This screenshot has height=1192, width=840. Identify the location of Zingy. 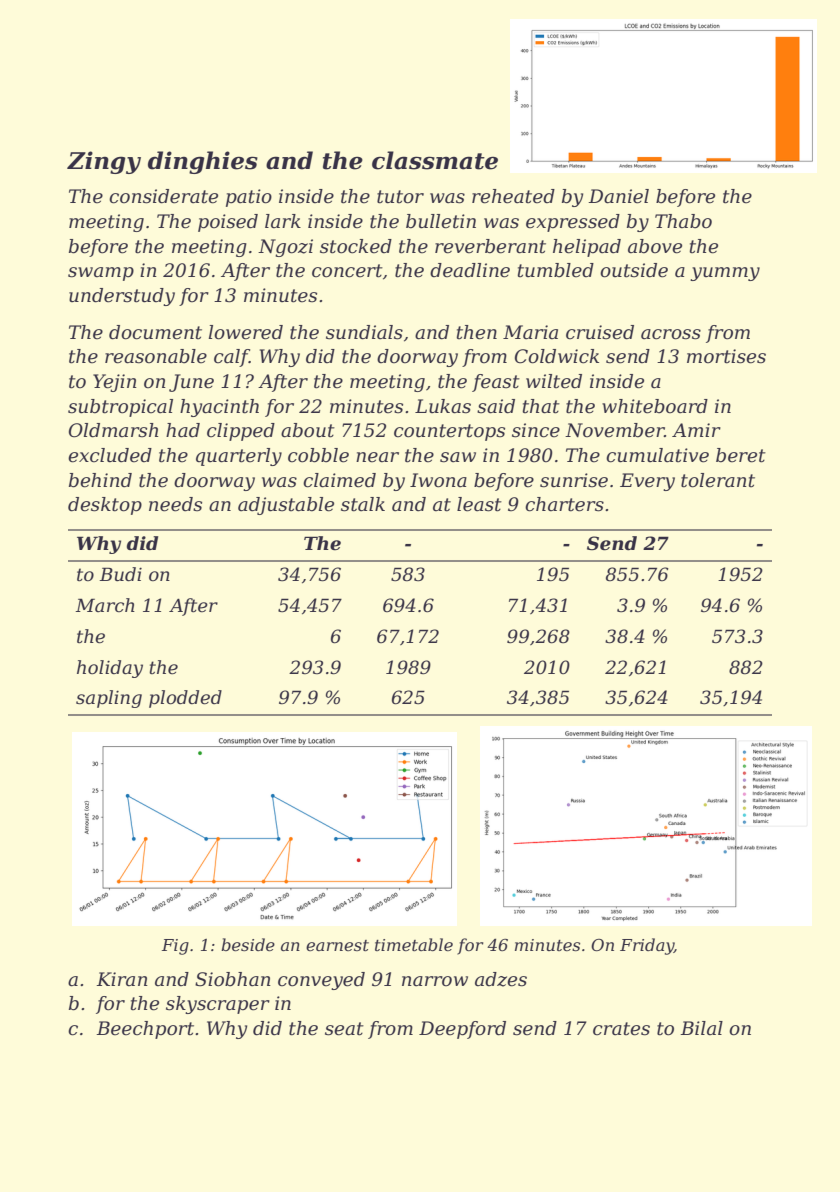
(104, 162).
